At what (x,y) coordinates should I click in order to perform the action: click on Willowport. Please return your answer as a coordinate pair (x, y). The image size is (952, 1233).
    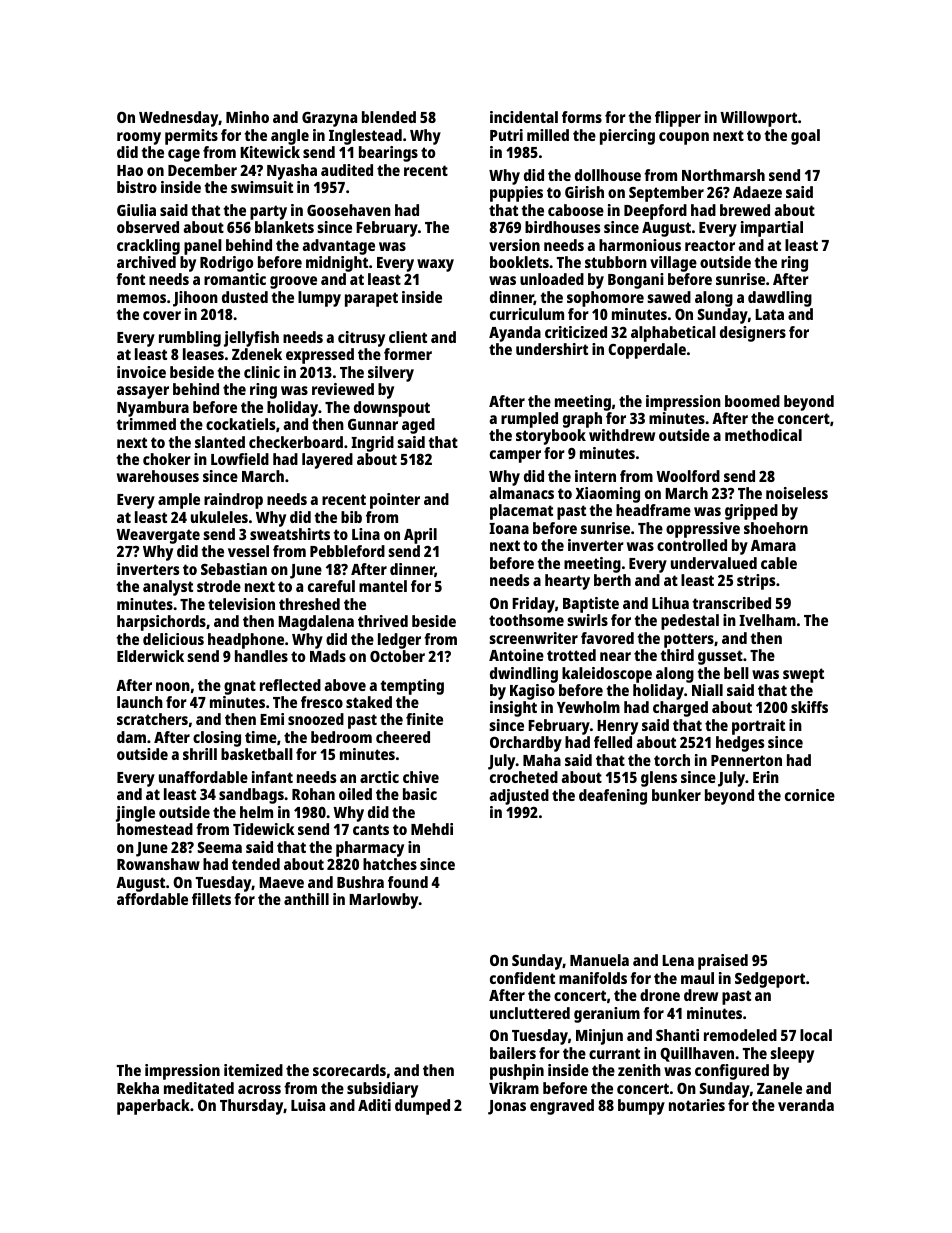
    Looking at the image, I should click on (758, 119).
